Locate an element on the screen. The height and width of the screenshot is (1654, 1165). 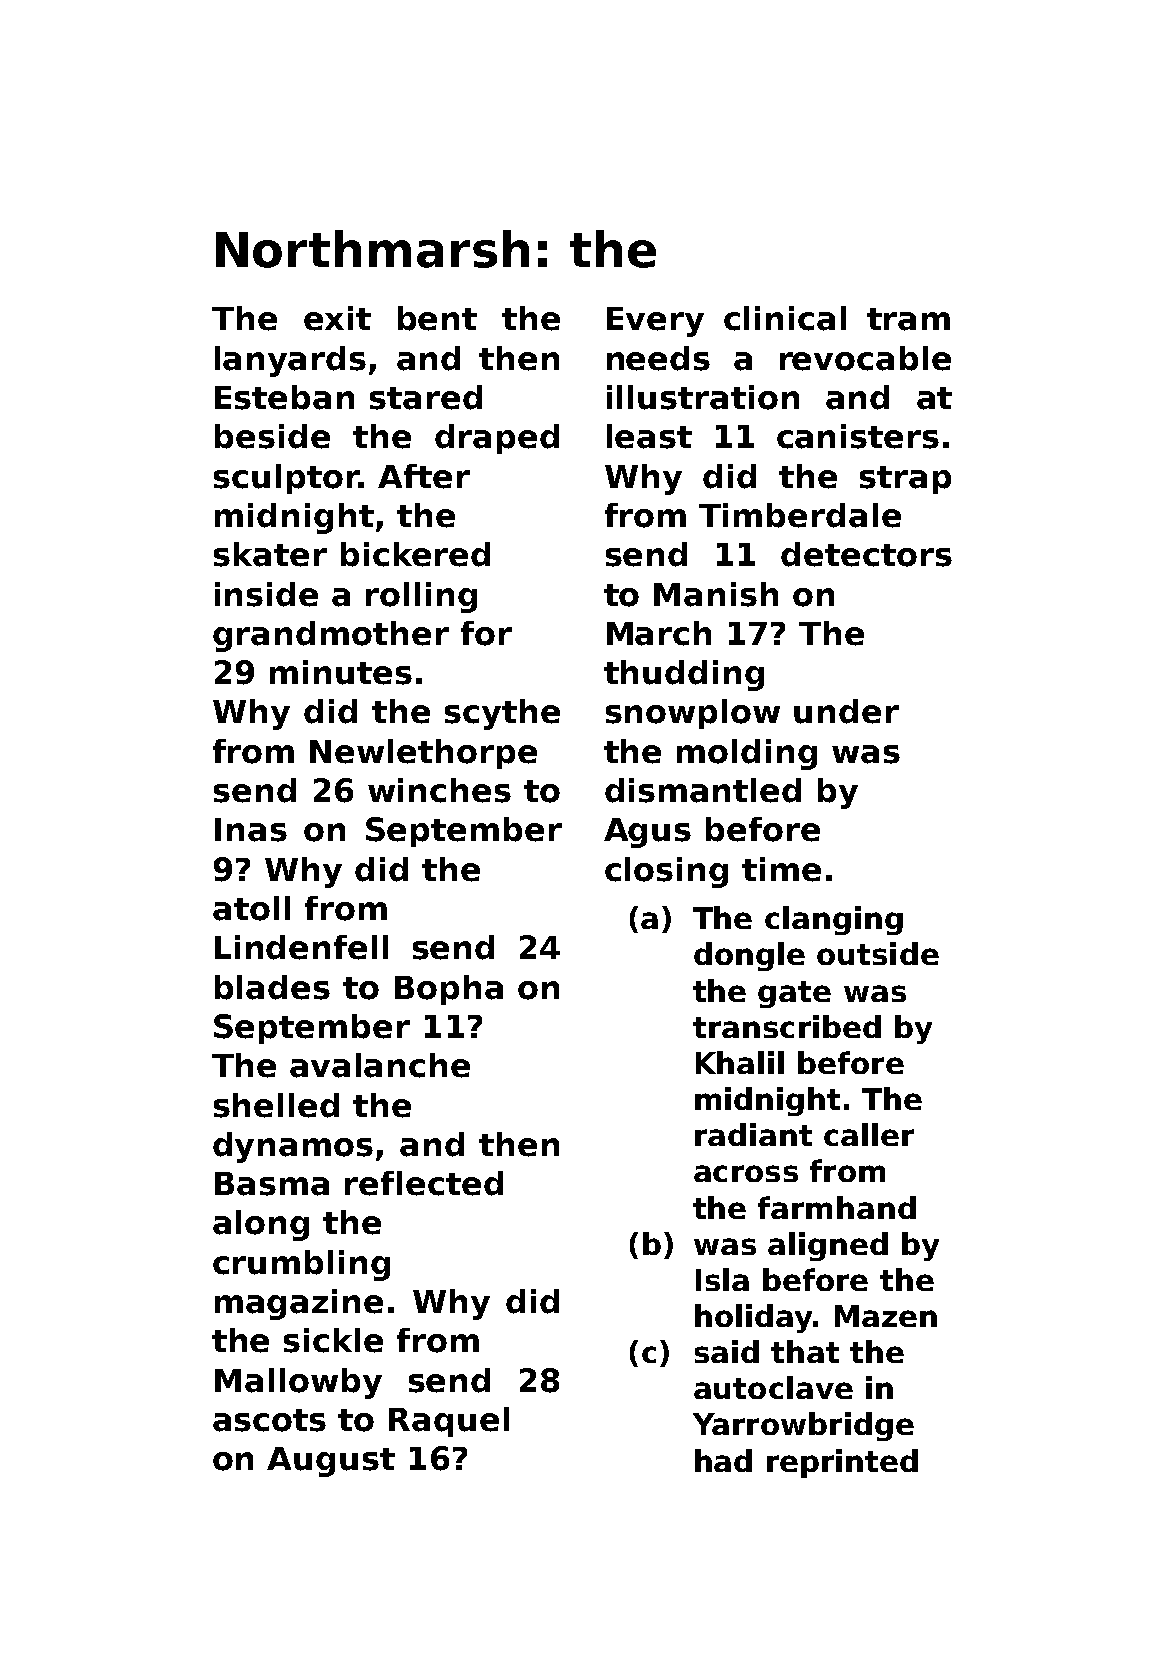
lanyards is located at coordinates (290, 361).
